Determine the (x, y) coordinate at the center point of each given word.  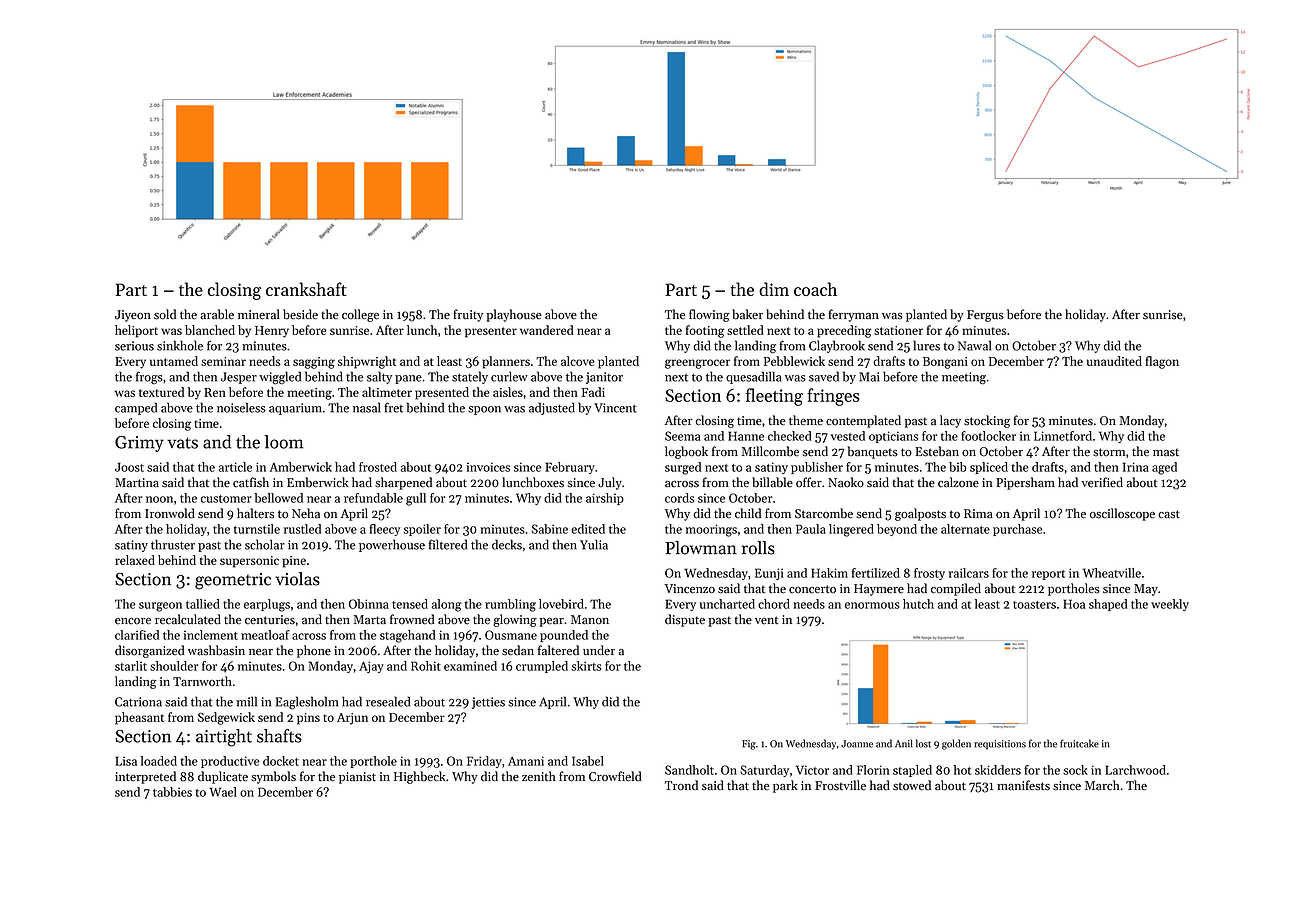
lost (923, 743)
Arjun (352, 719)
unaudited (1114, 361)
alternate (965, 529)
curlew (509, 376)
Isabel (588, 761)
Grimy (139, 444)
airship (605, 499)
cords (679, 498)
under (599, 650)
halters (255, 513)
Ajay (371, 667)
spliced (989, 468)
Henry (272, 332)
